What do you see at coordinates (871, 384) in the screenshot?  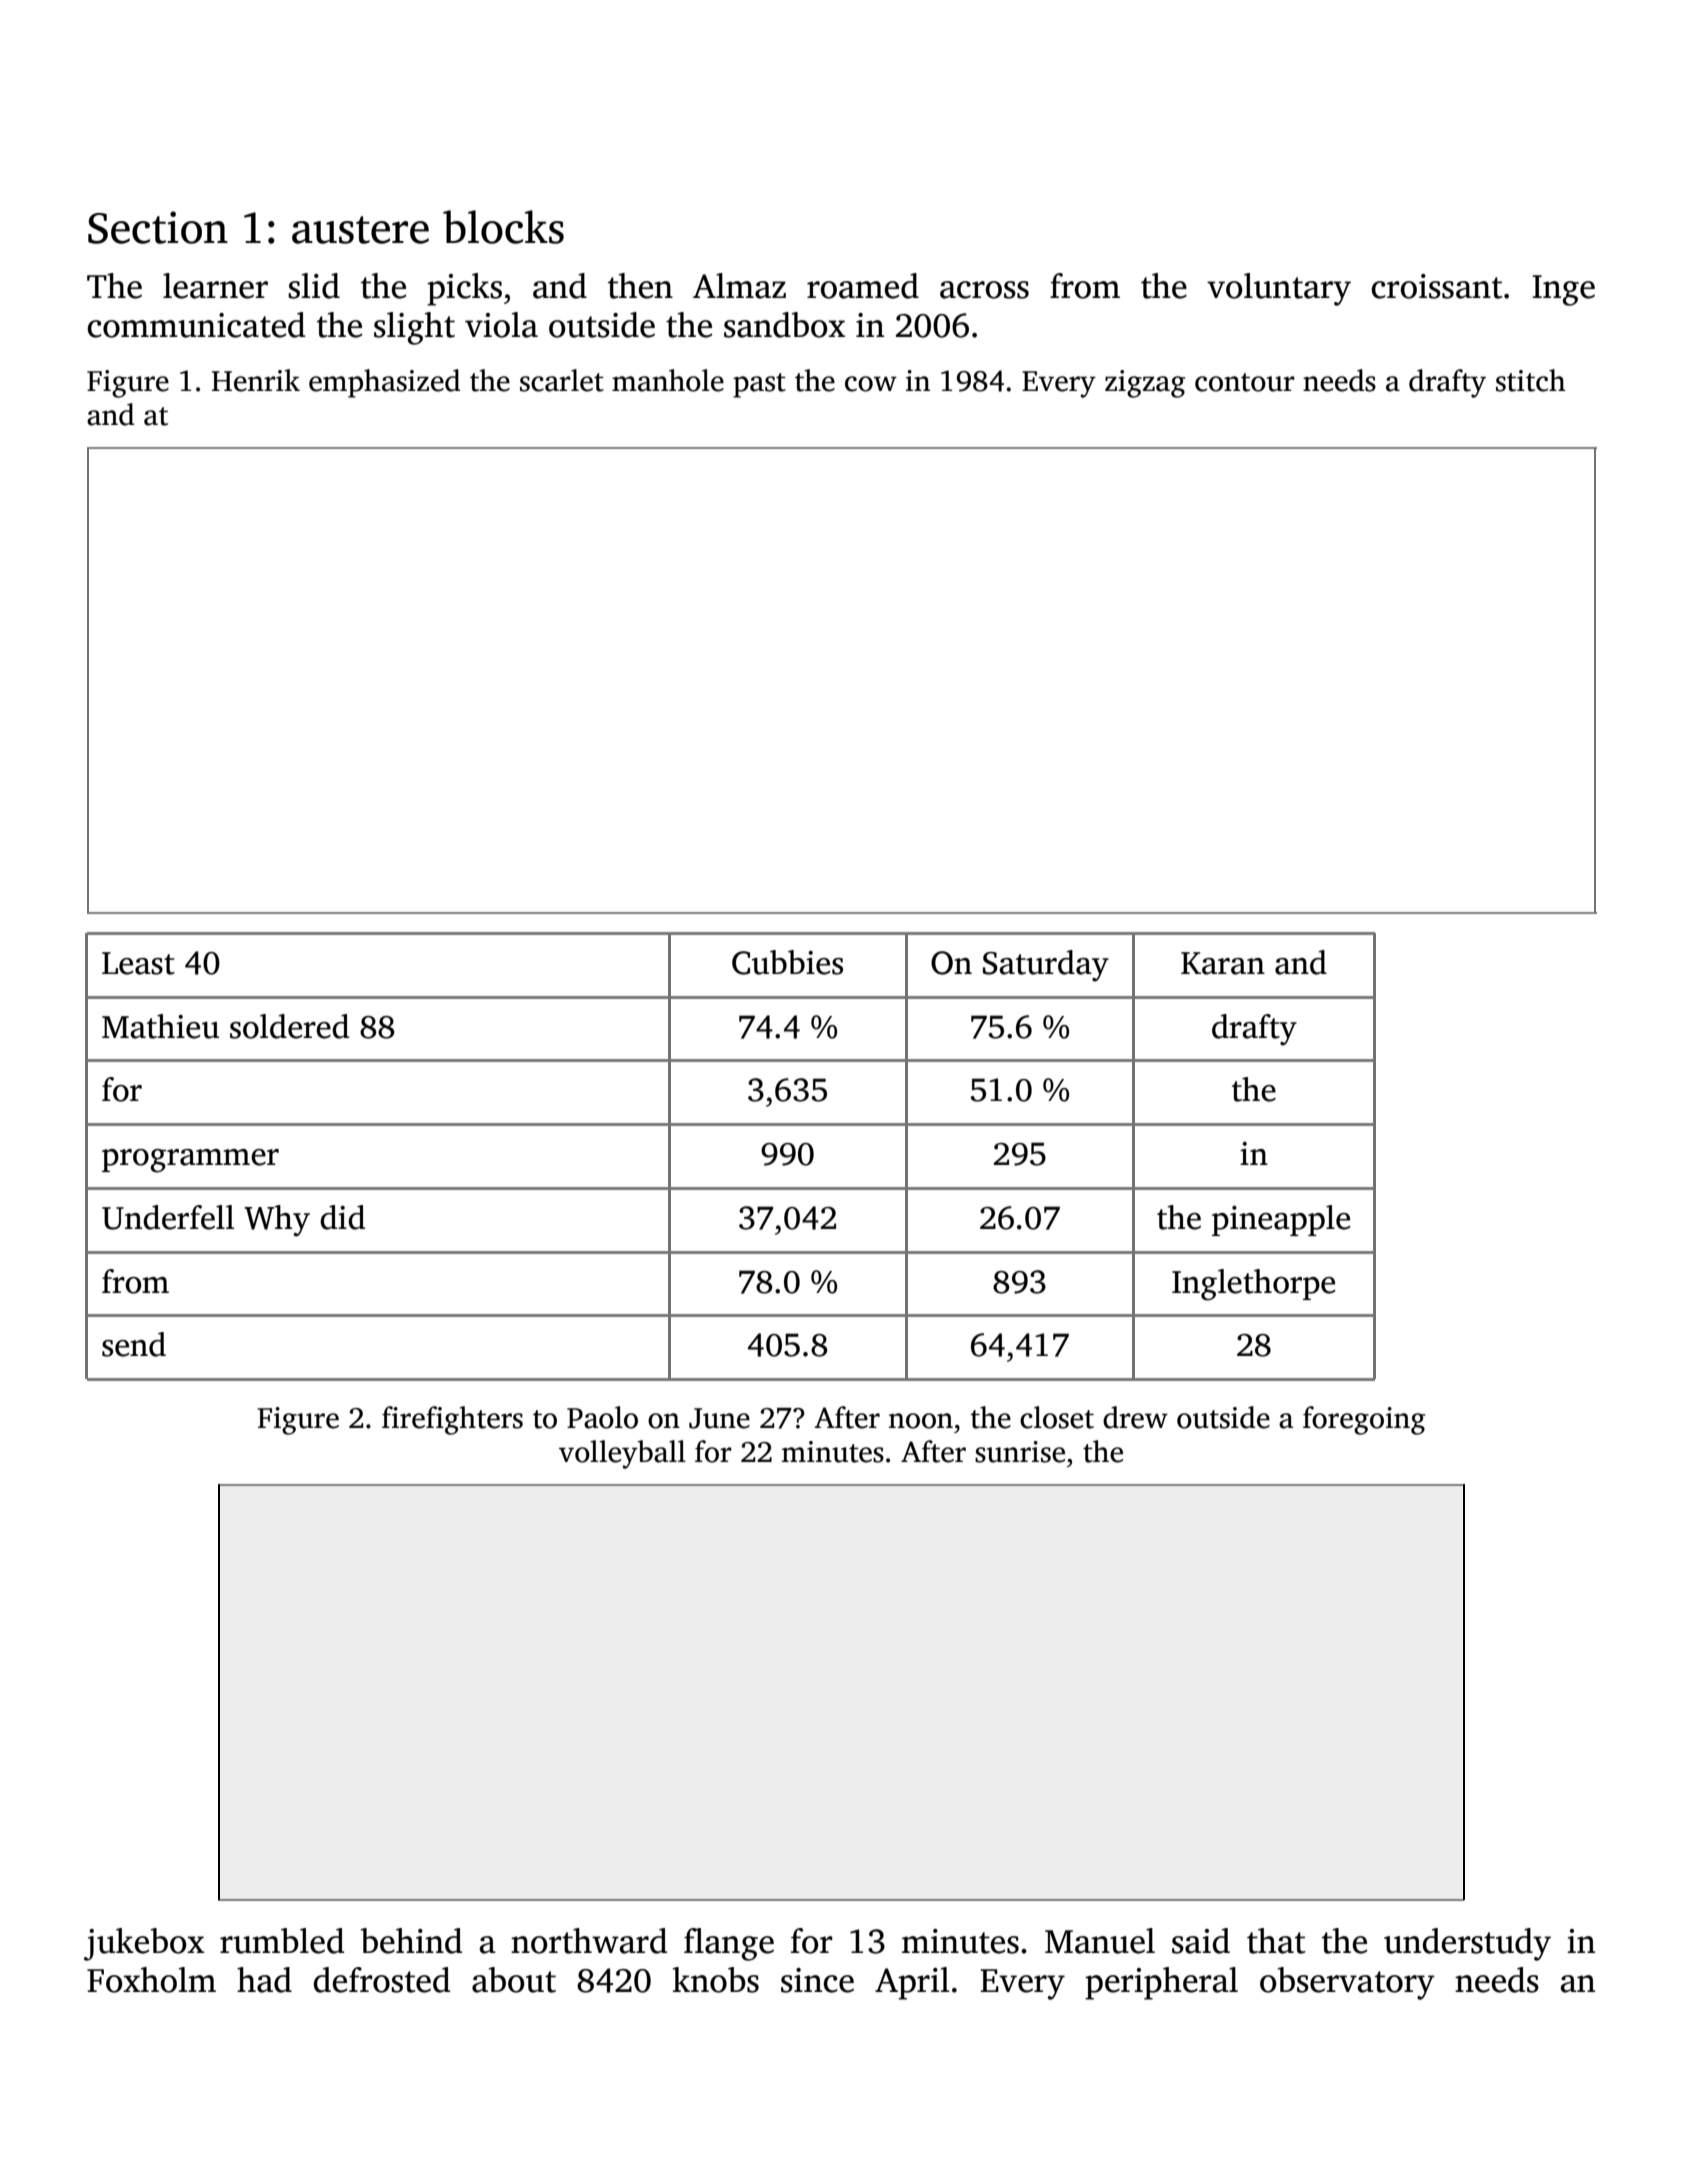 I see `cow` at bounding box center [871, 384].
